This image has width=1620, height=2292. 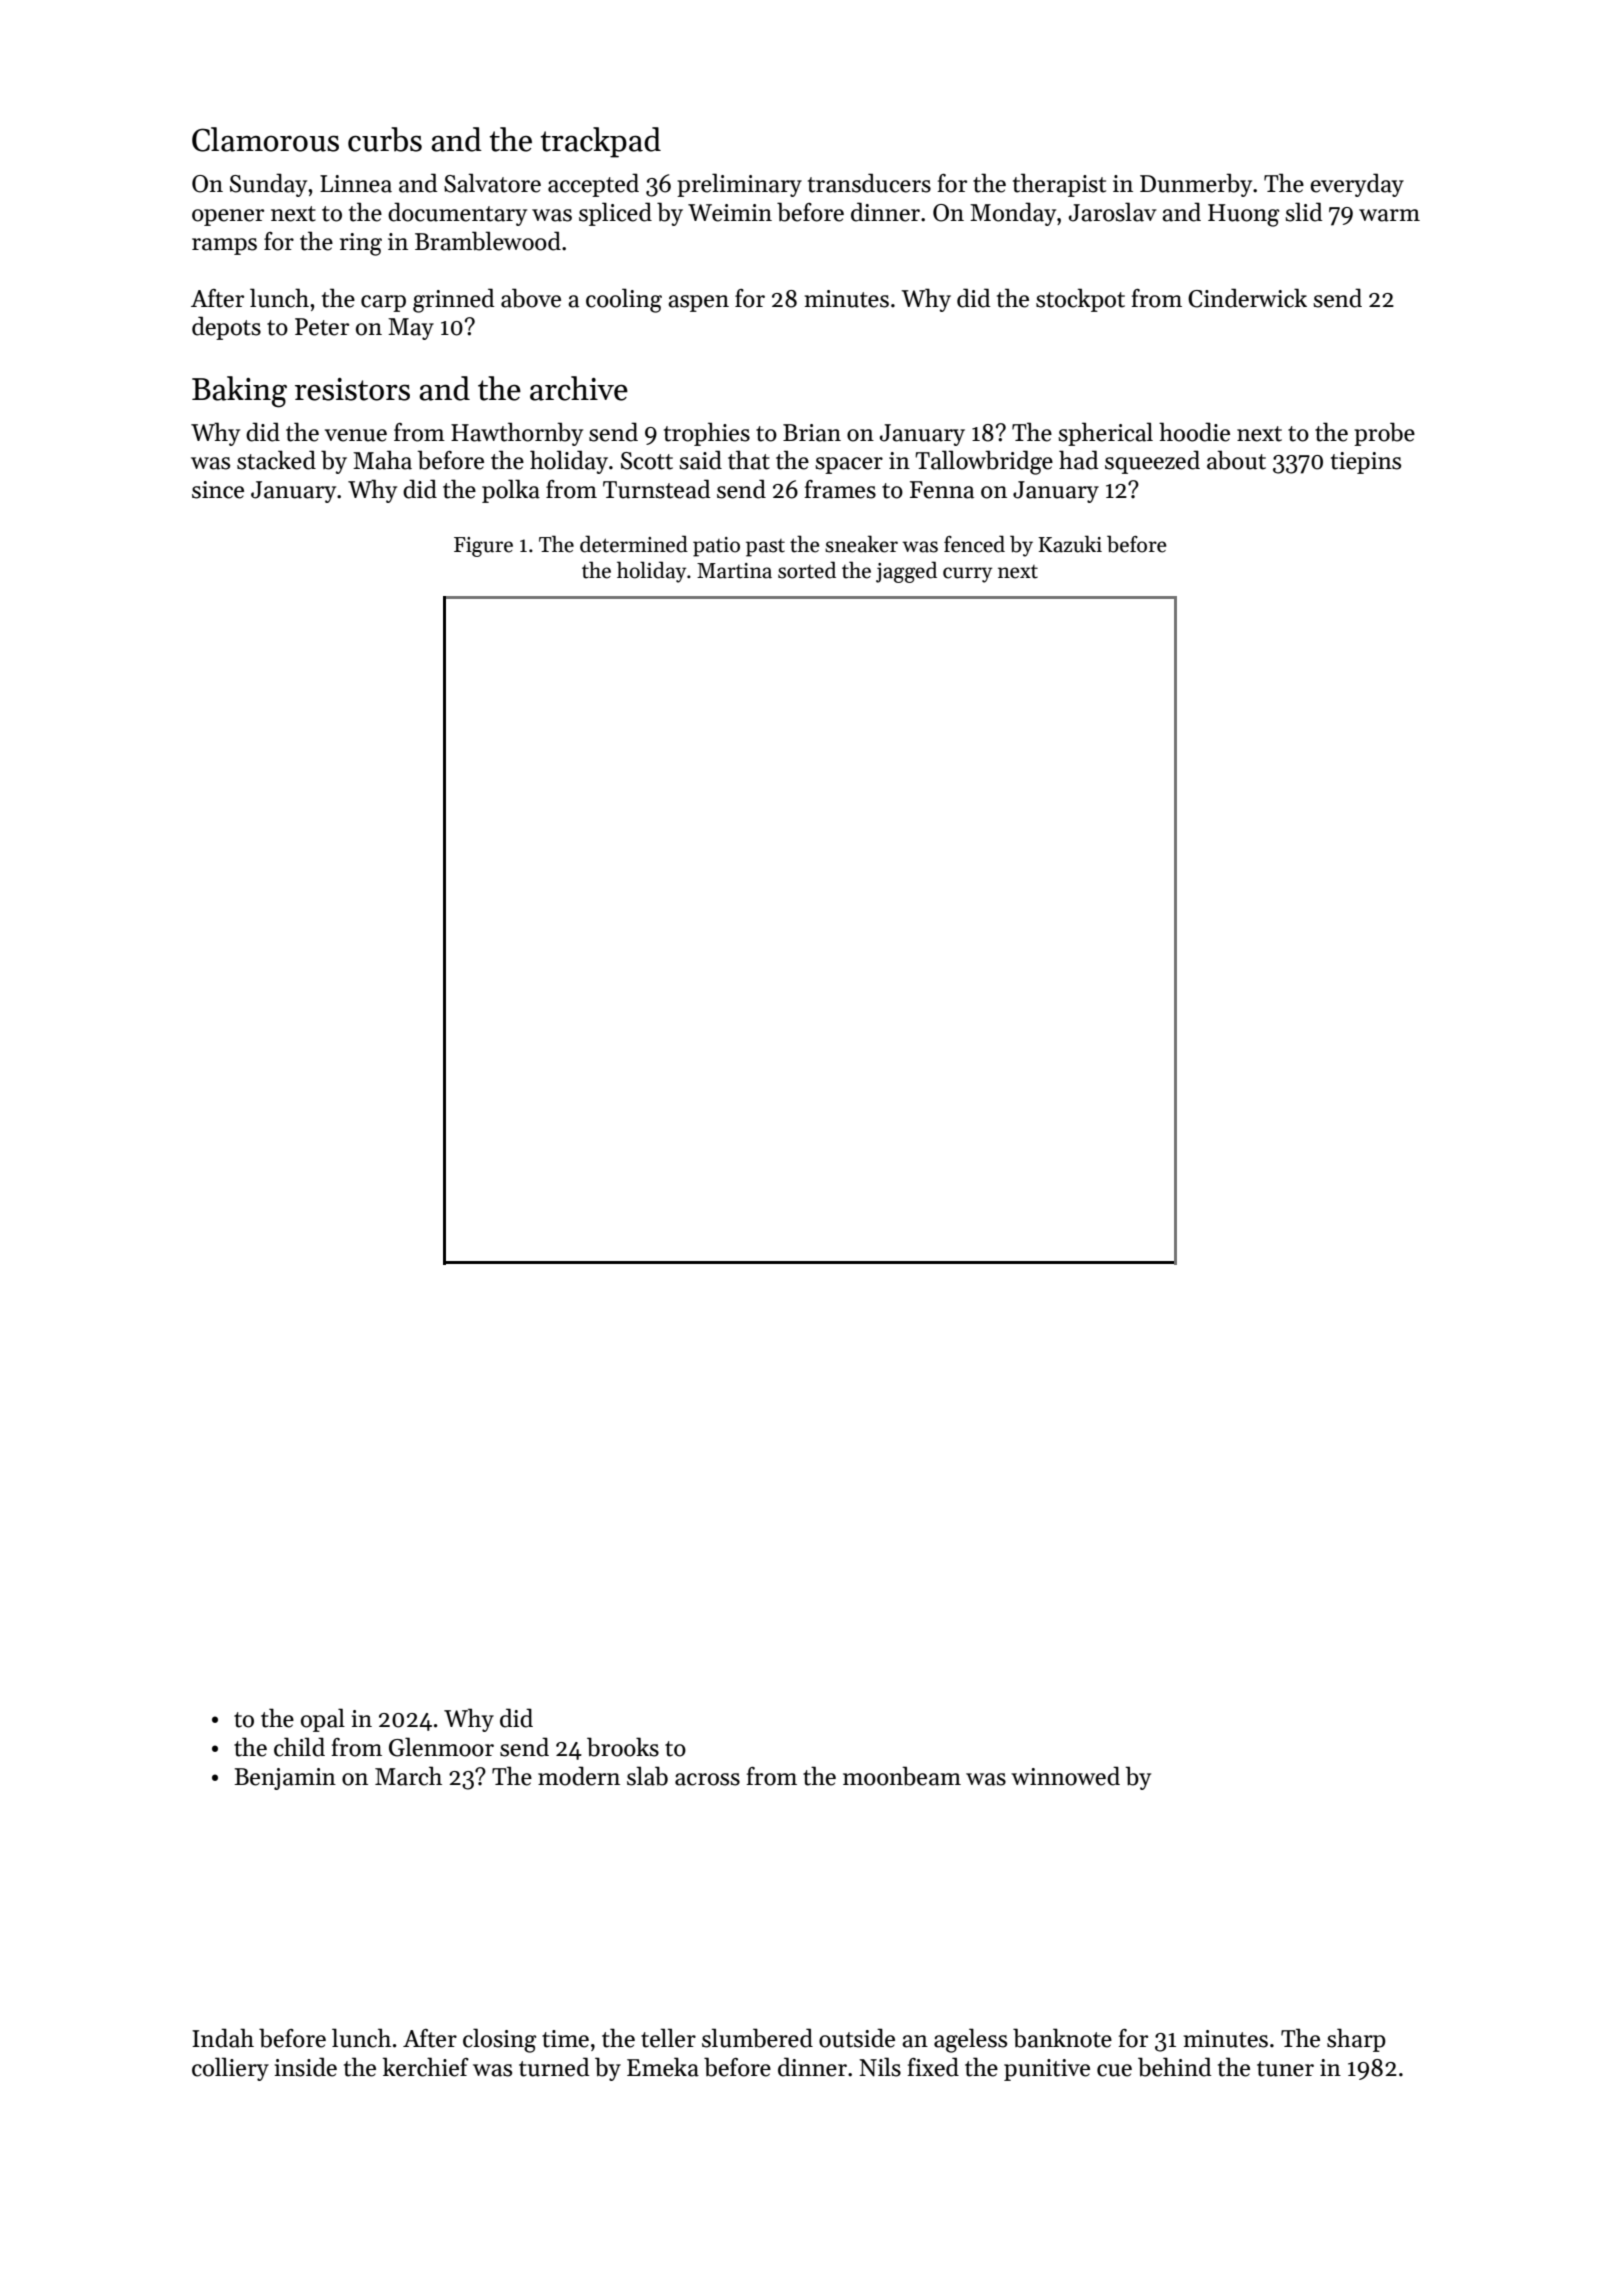 I want to click on turned, so click(x=554, y=2067).
